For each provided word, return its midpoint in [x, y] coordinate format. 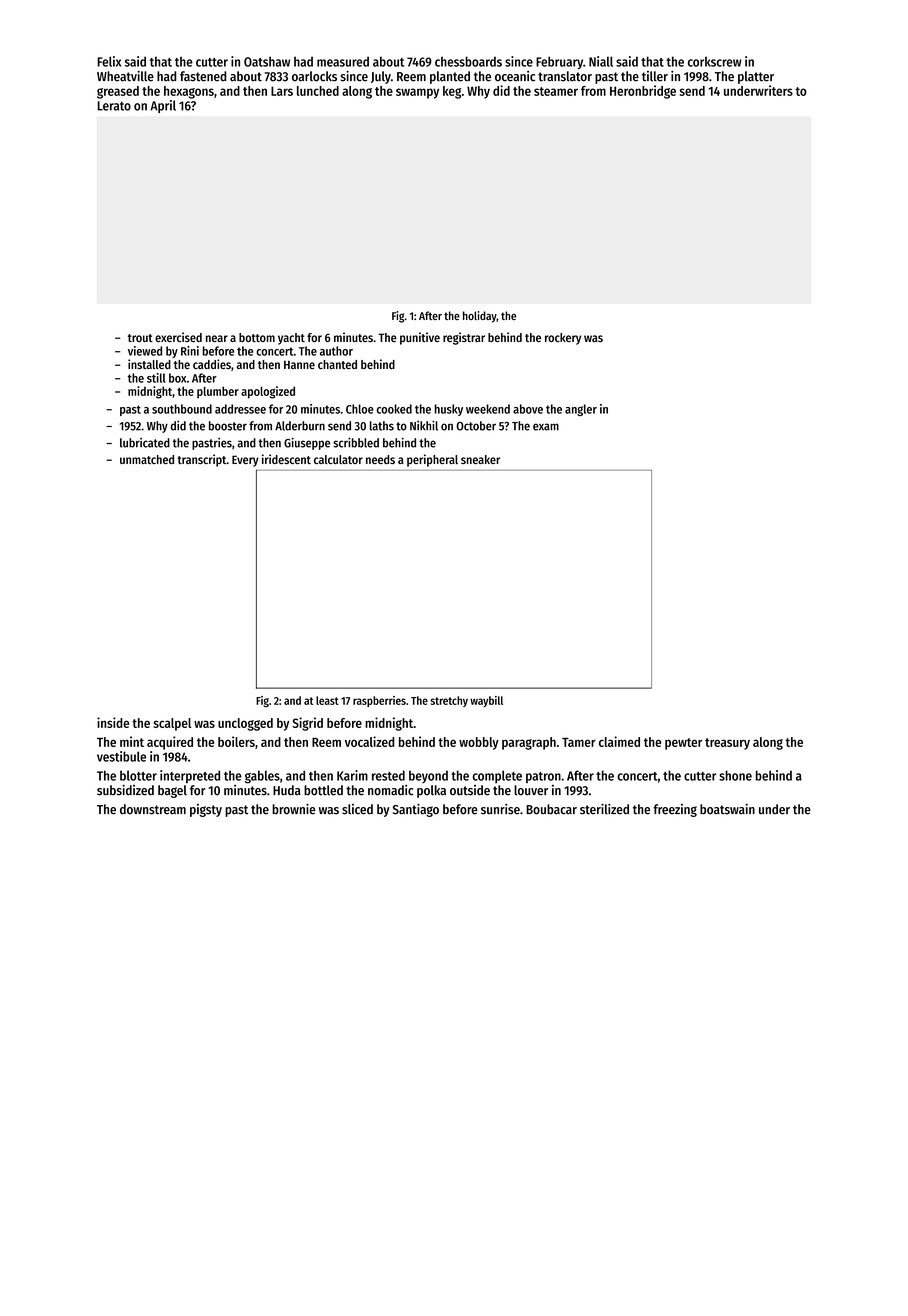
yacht [291, 339]
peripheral [432, 460]
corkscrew [715, 61]
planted [450, 77]
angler [581, 410]
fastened [203, 76]
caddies [212, 364]
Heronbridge [643, 92]
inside [113, 722]
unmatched [147, 459]
